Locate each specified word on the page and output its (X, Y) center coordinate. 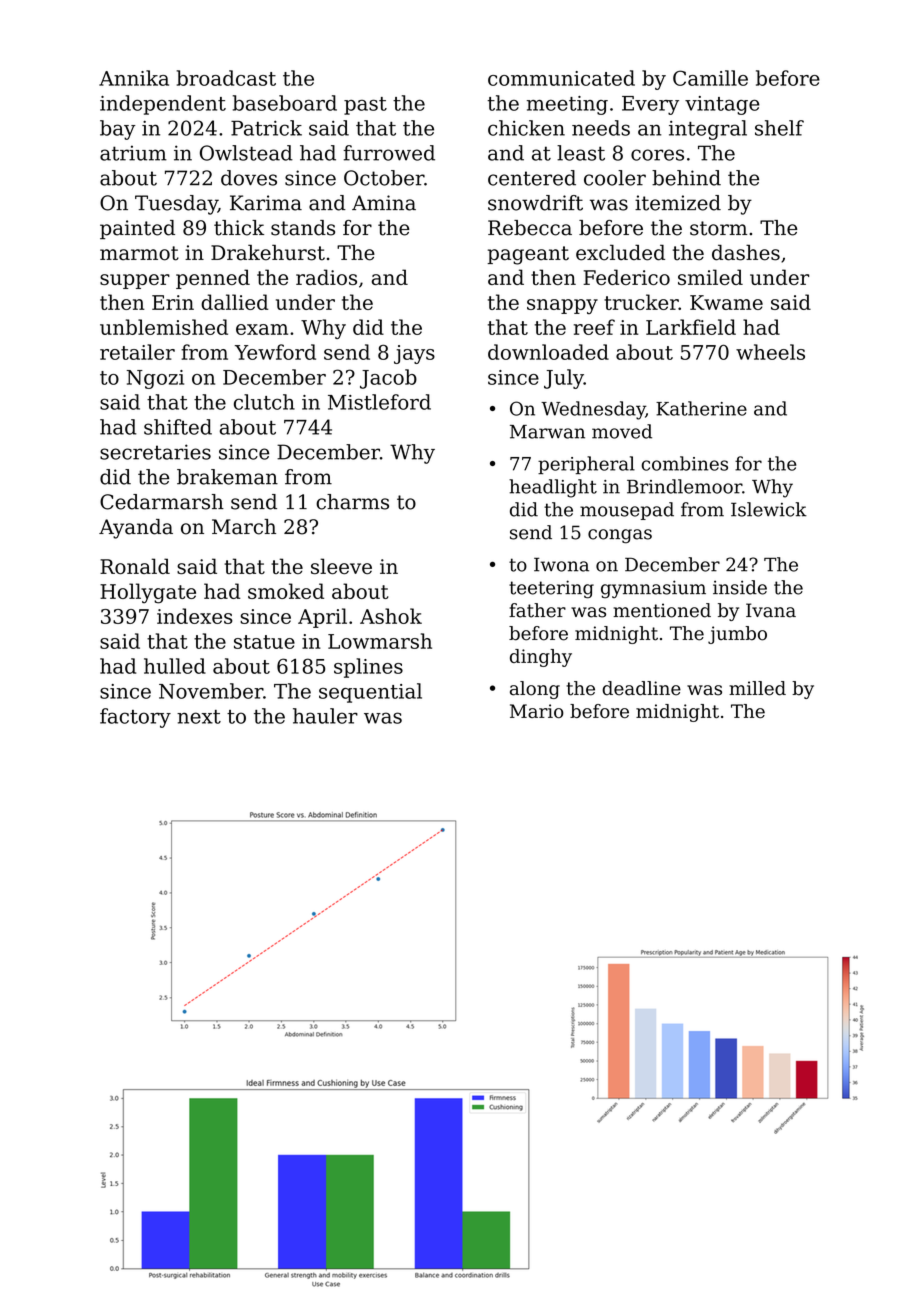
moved (622, 431)
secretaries (155, 452)
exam (262, 329)
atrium (133, 153)
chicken (526, 128)
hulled (175, 666)
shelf (779, 128)
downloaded (548, 352)
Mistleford (379, 402)
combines (684, 463)
